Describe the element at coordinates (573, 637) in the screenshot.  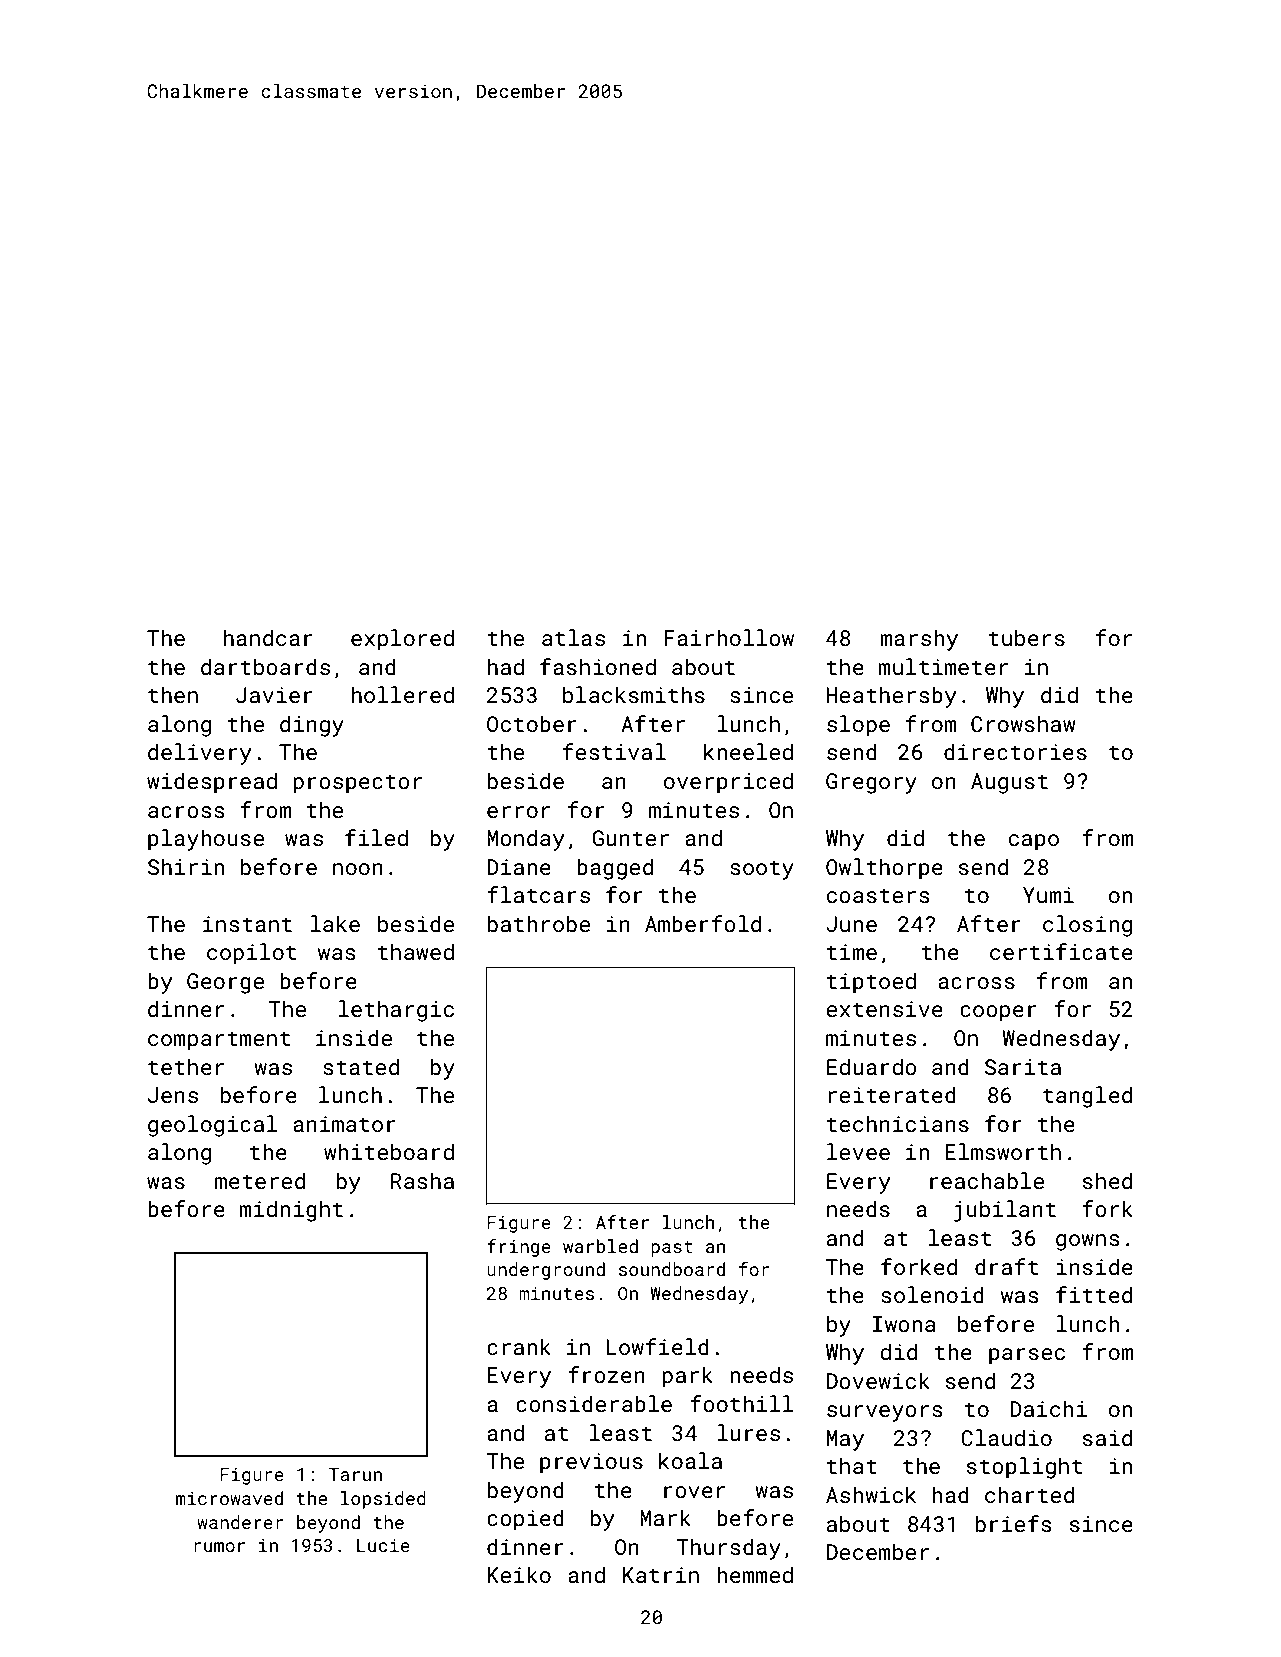
I see `atlas` at that location.
